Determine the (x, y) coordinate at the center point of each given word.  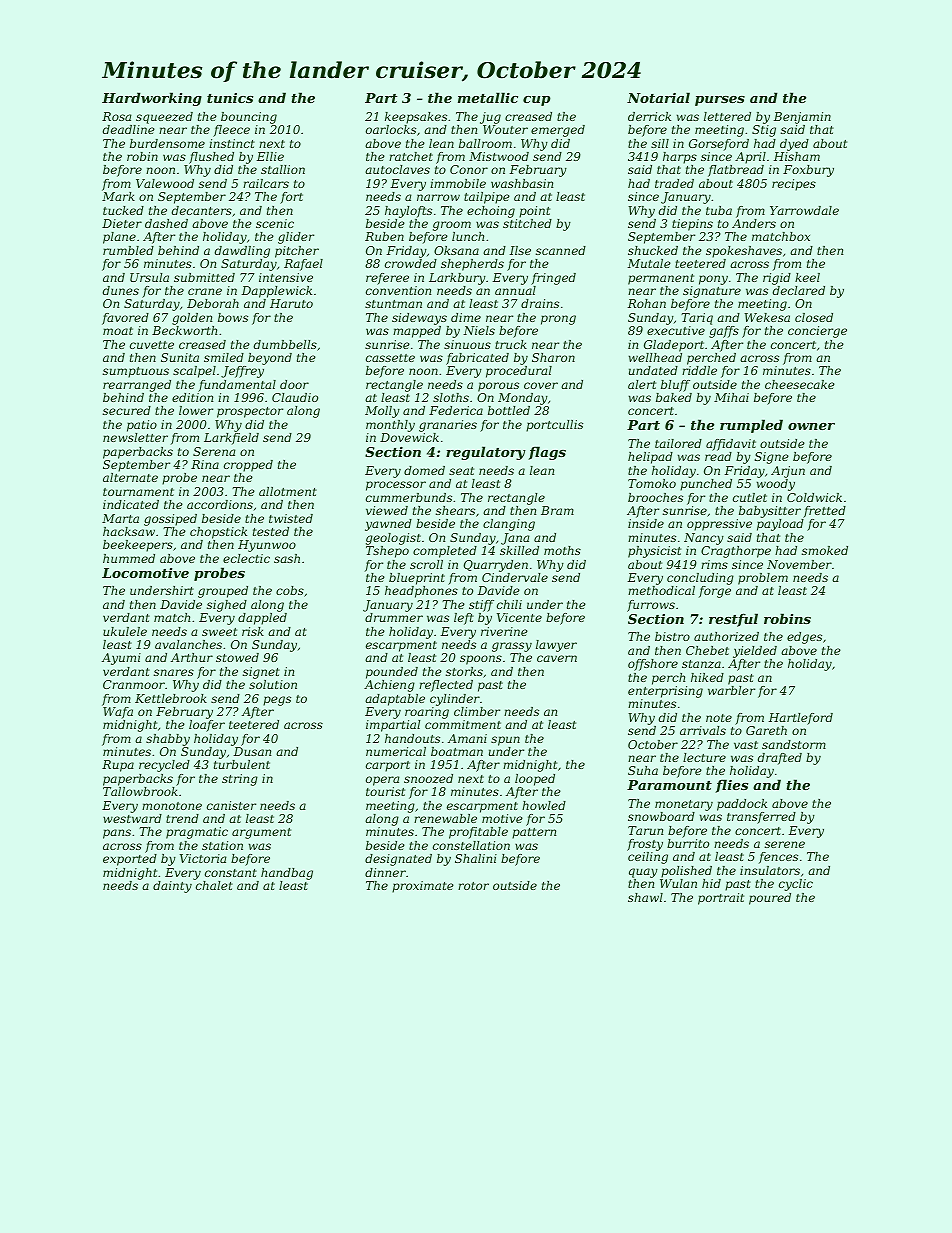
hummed (129, 558)
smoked (825, 550)
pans (117, 834)
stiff (481, 606)
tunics (230, 98)
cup (536, 101)
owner (811, 426)
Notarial (658, 97)
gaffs (724, 332)
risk (253, 631)
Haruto (291, 303)
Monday (523, 399)
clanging (509, 525)
